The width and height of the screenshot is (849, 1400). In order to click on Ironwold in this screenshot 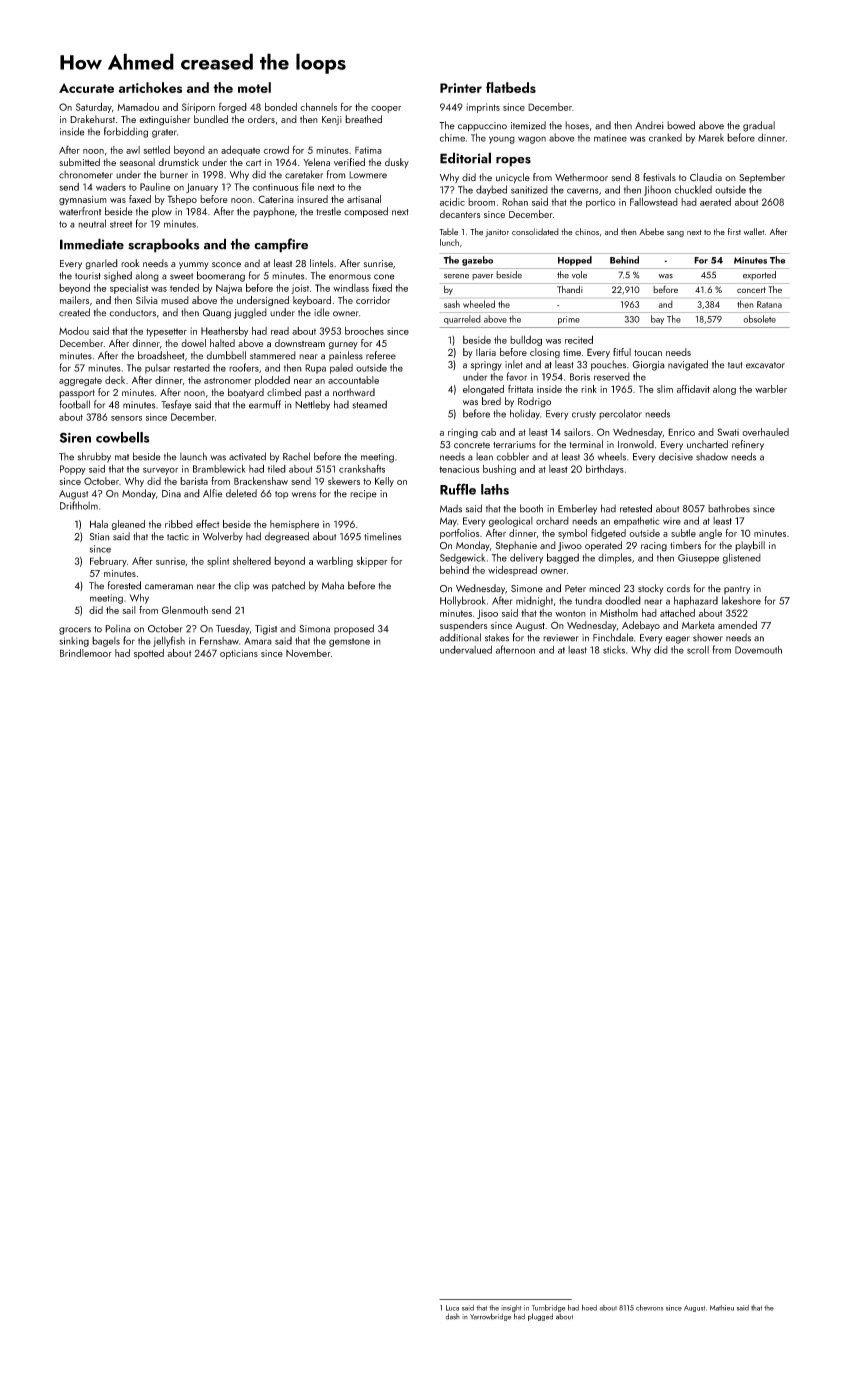, I will do `click(636, 444)`.
